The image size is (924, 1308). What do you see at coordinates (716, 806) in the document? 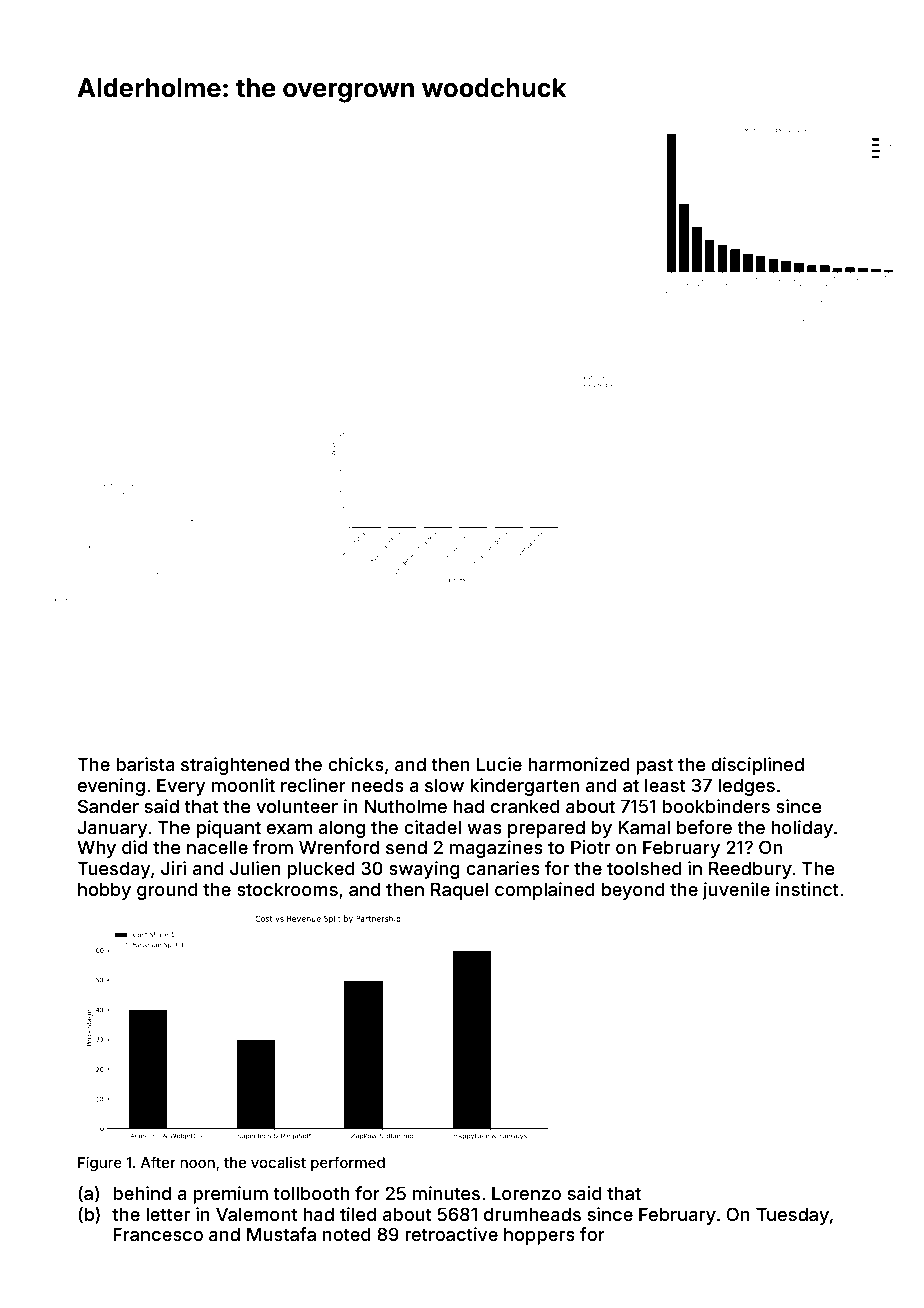
I see `bookbinders` at bounding box center [716, 806].
